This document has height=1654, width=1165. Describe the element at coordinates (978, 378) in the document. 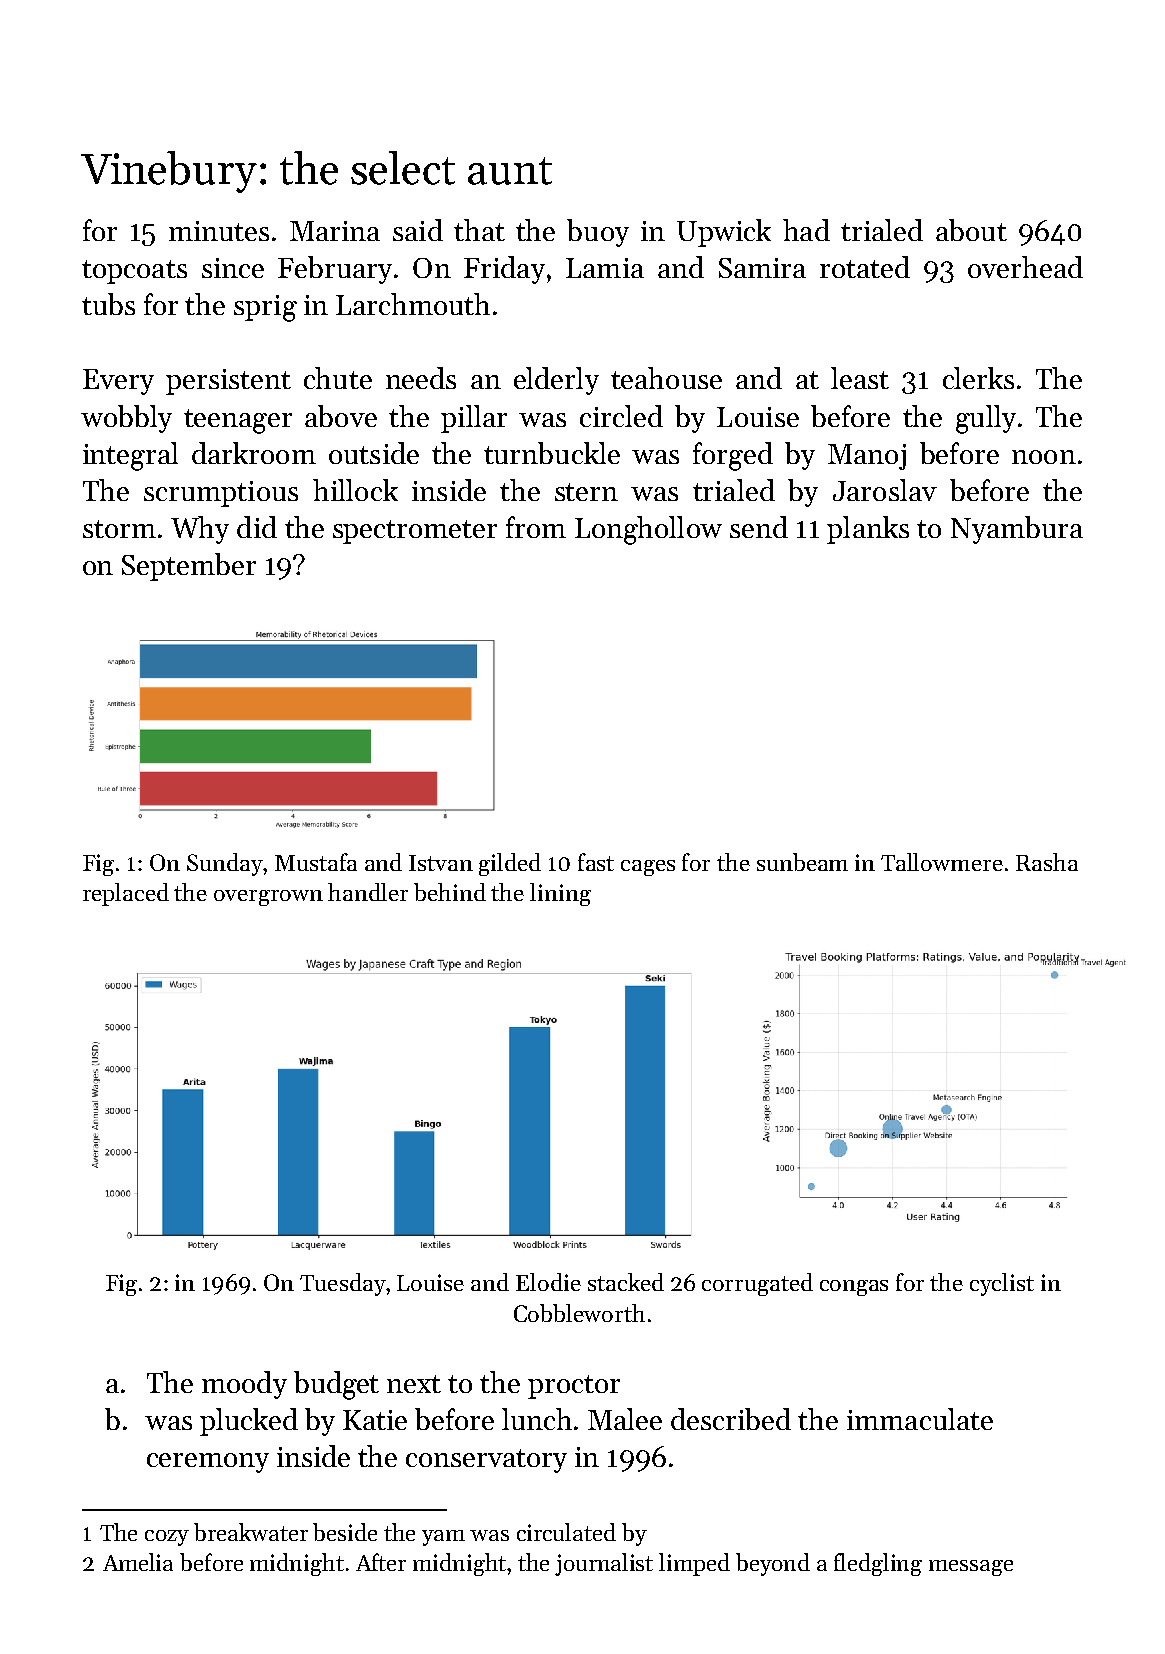

I see `clerks` at that location.
